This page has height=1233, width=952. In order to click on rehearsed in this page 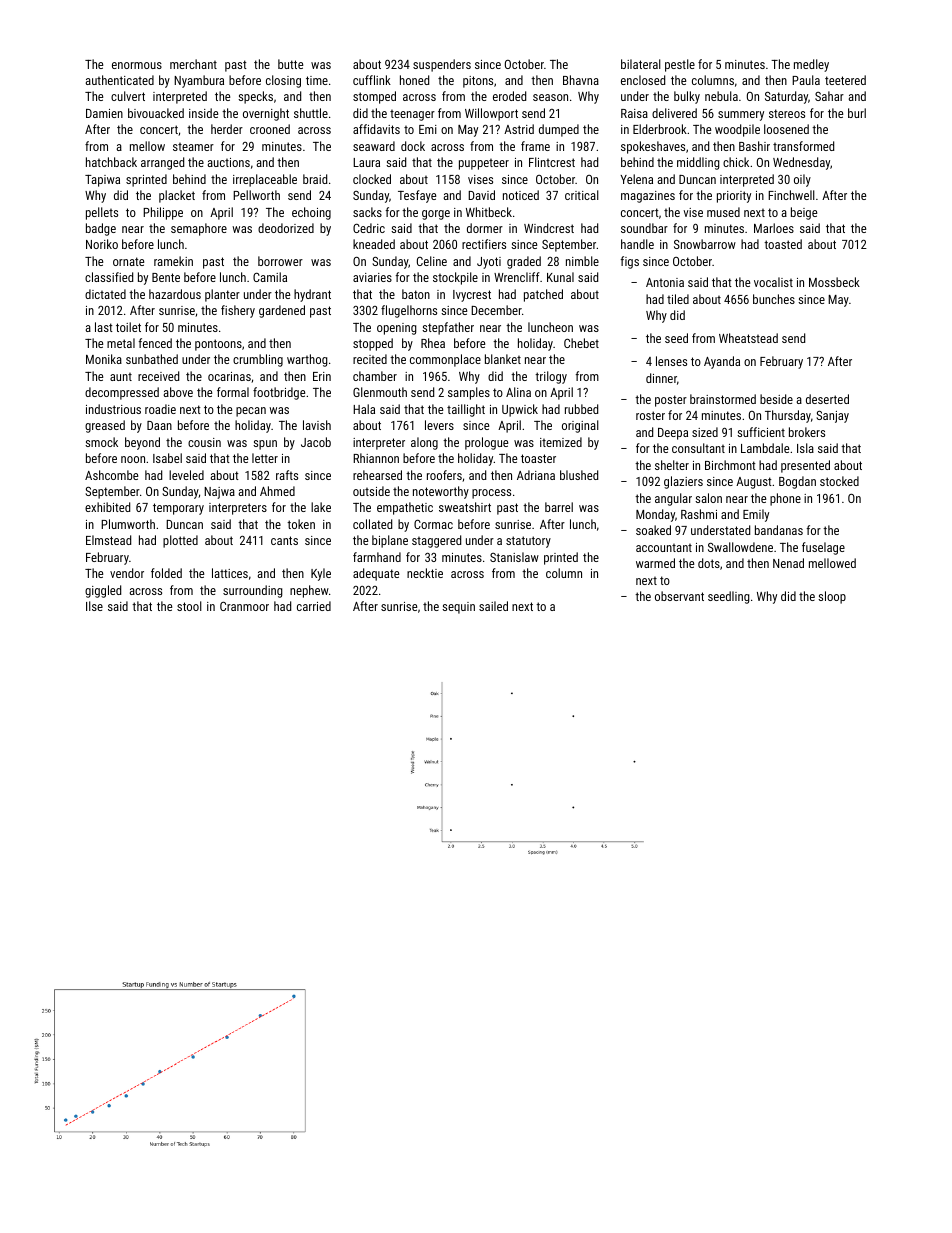, I will do `click(377, 475)`.
